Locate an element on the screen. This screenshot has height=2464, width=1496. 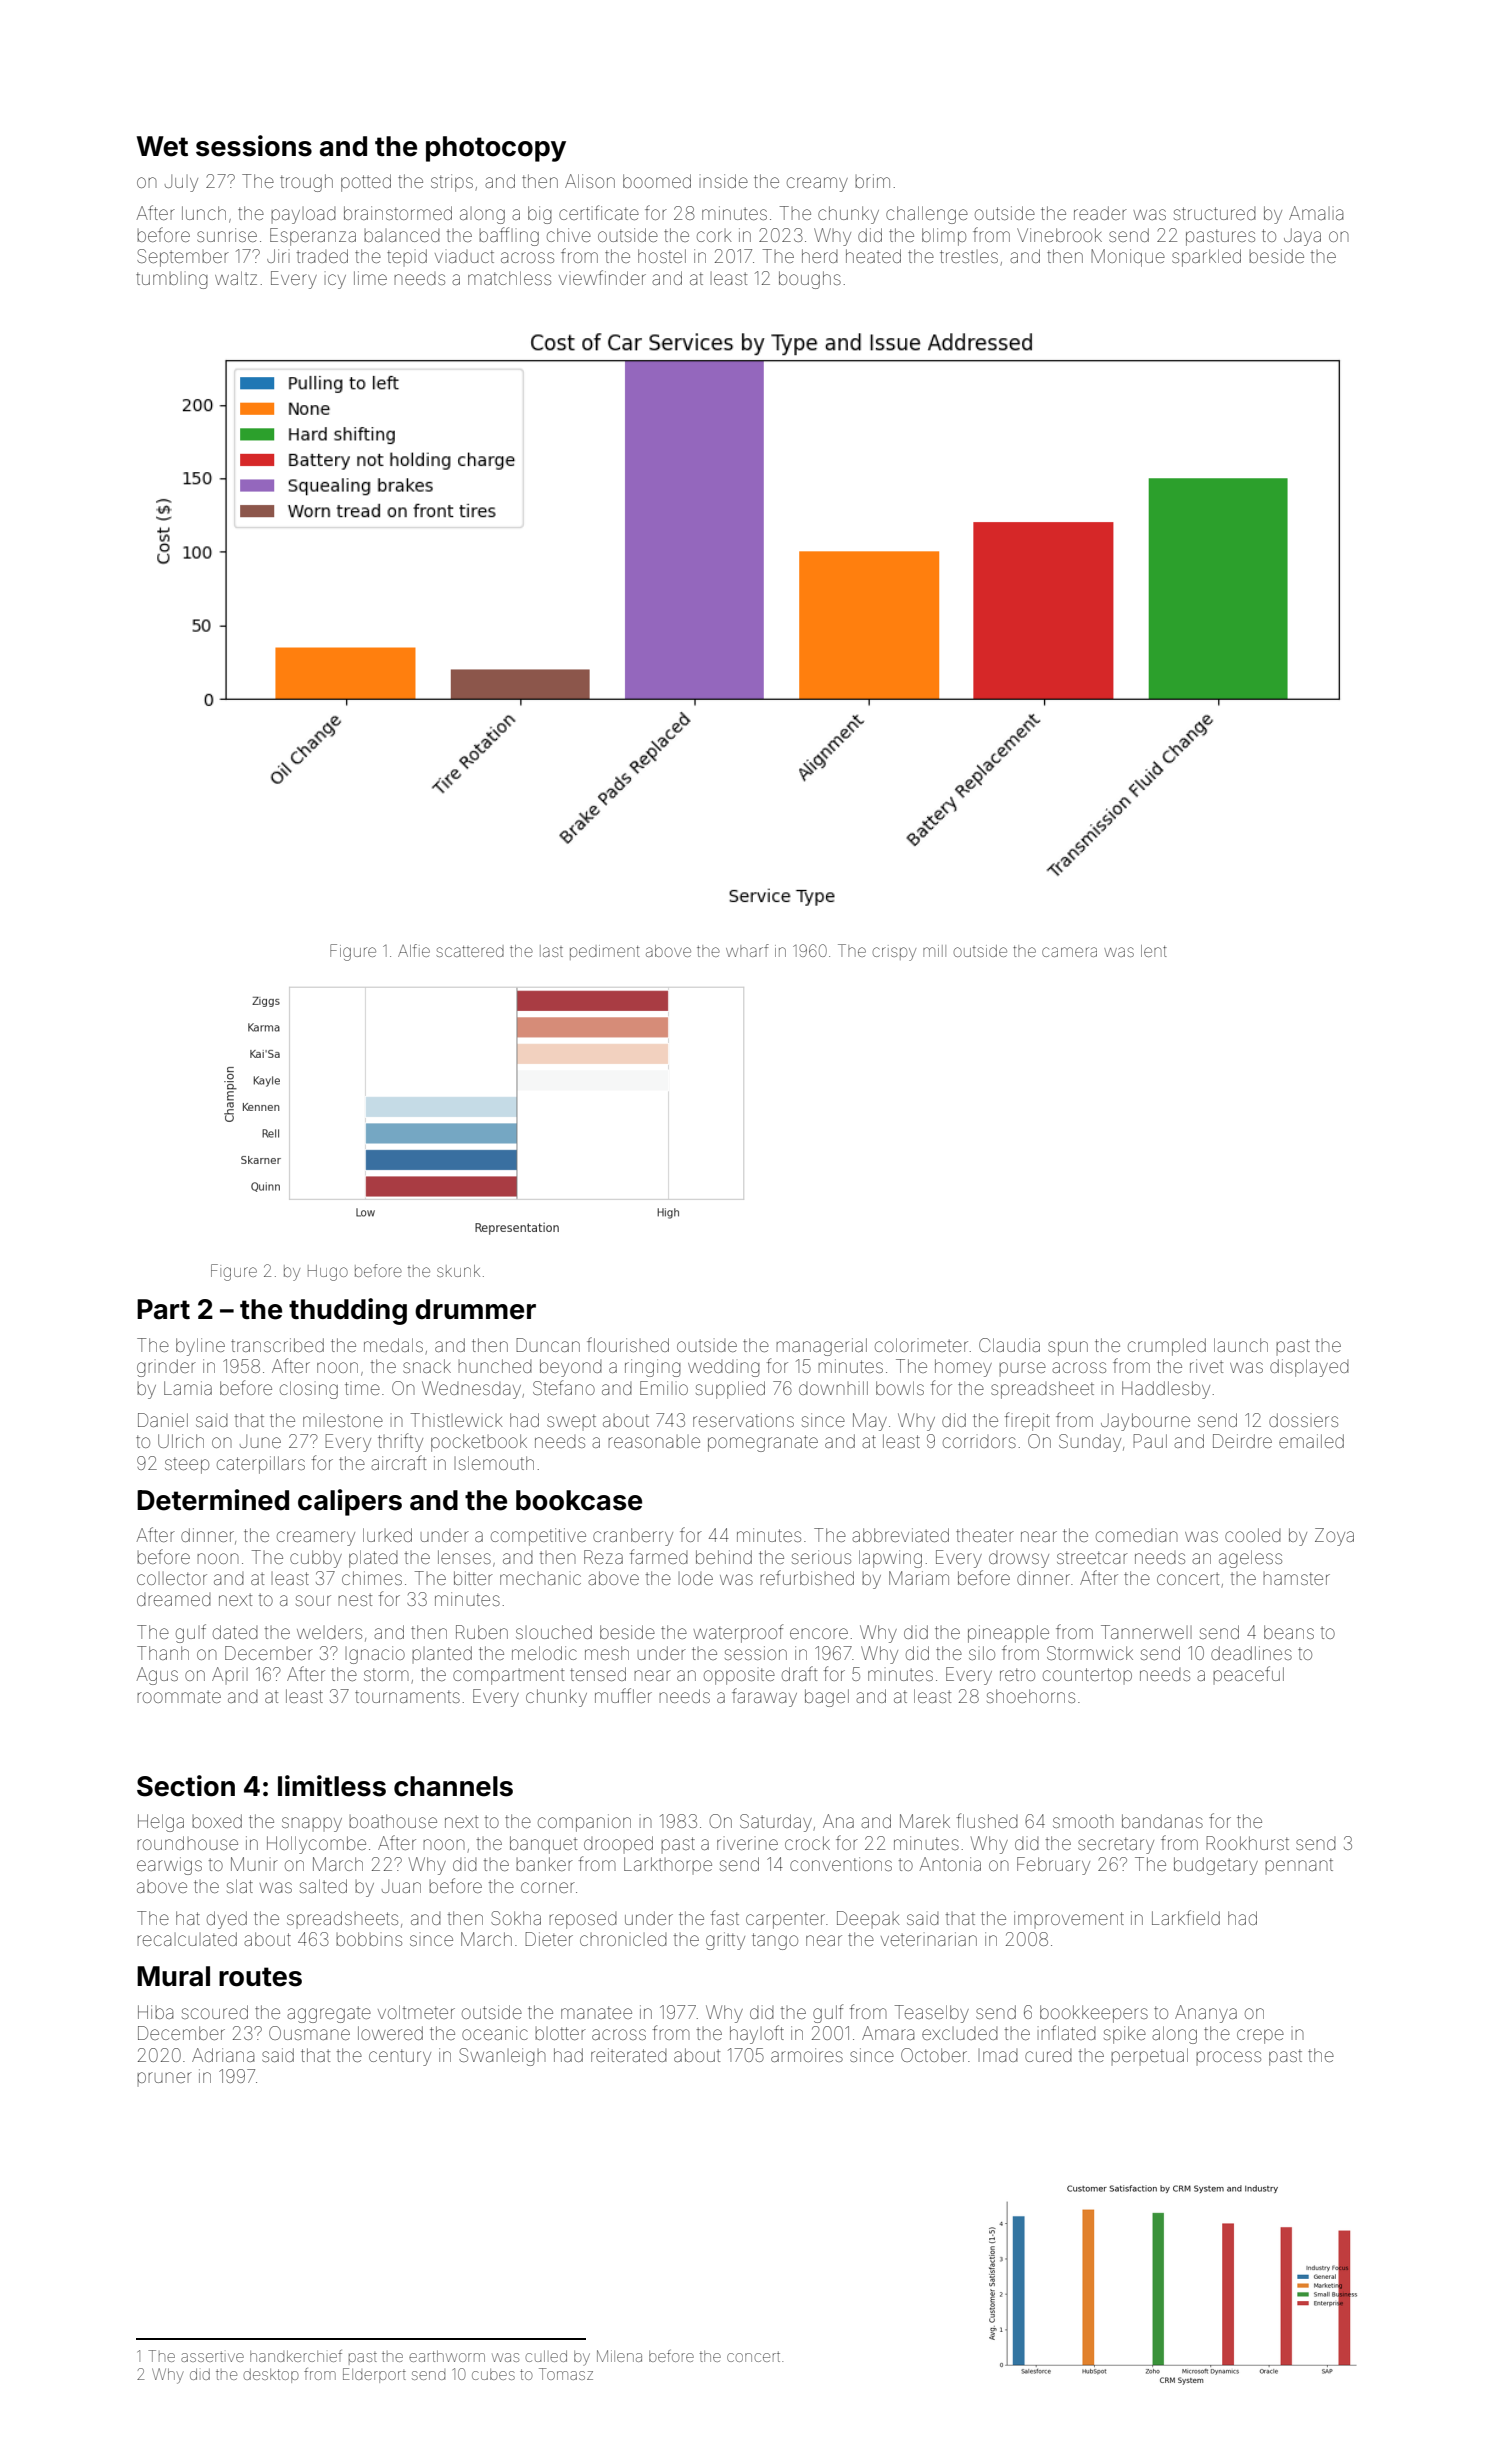
mill is located at coordinates (934, 951).
